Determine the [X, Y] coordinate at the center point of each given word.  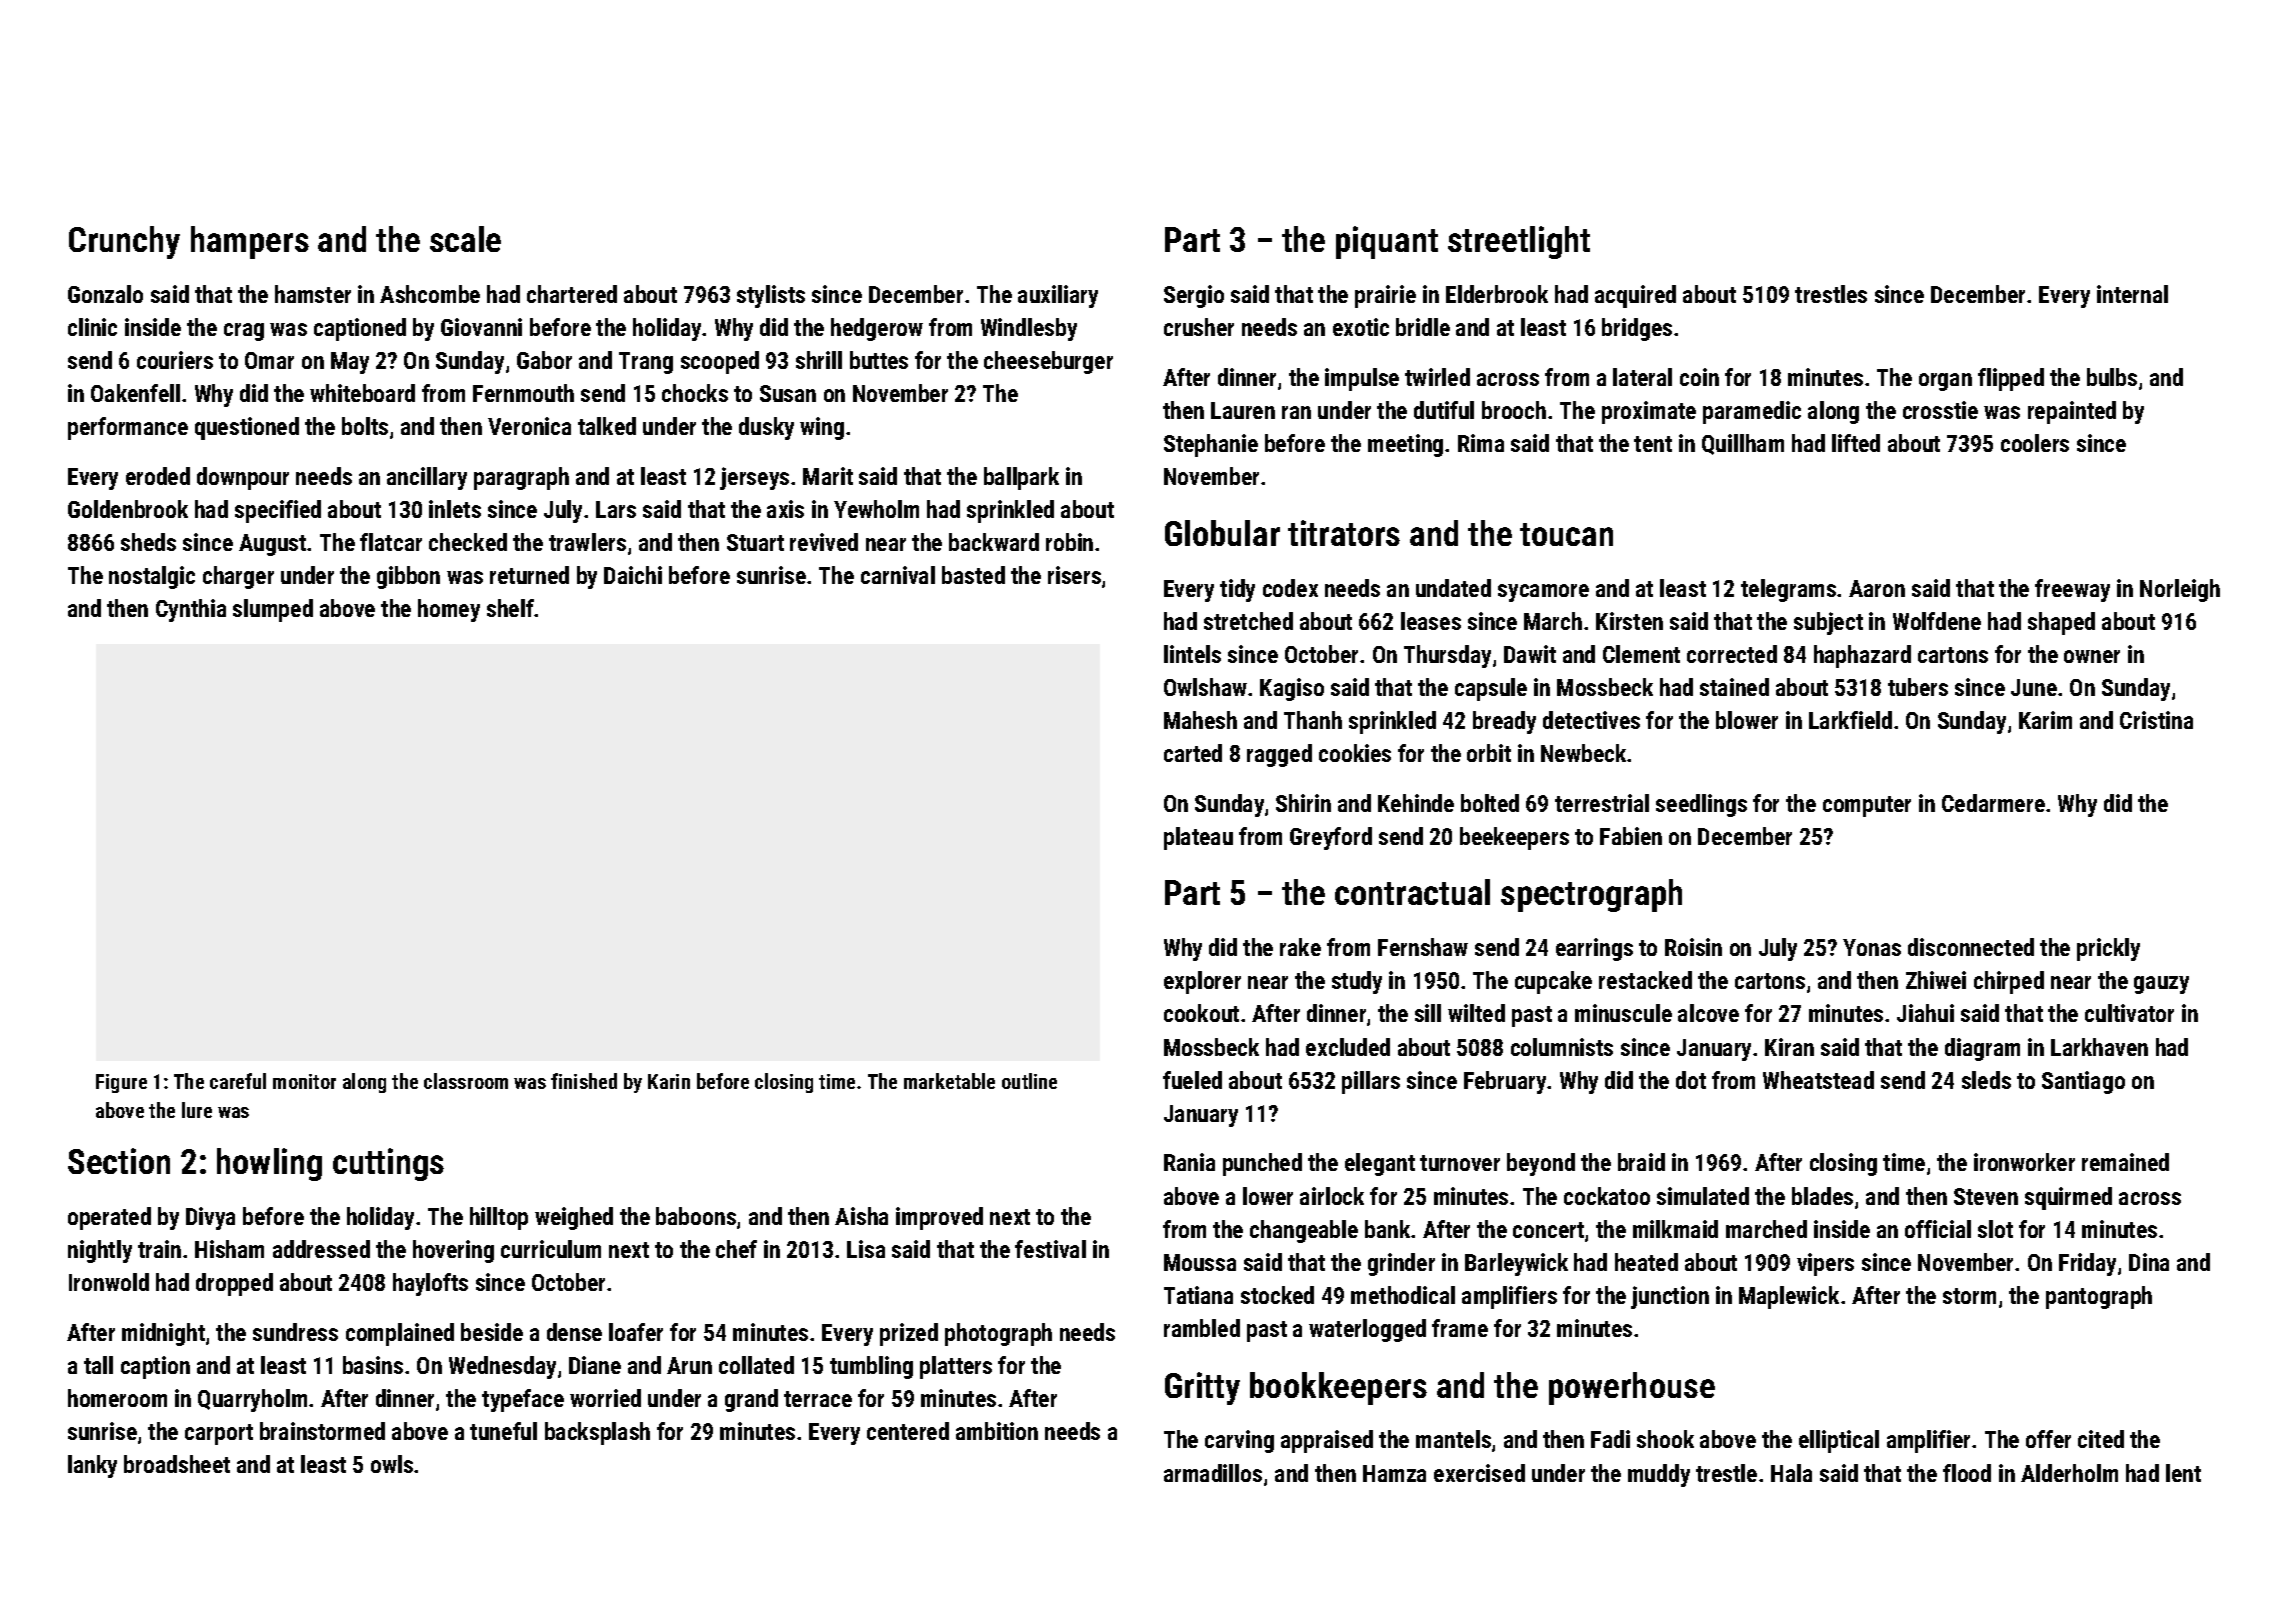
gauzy [2161, 985]
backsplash [597, 1433]
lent [2183, 1473]
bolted [1490, 803]
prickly [2108, 949]
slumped [273, 610]
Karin [669, 1081]
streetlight [1519, 242]
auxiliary [1058, 296]
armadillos [1213, 1473]
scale [465, 239]
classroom [466, 1081]
